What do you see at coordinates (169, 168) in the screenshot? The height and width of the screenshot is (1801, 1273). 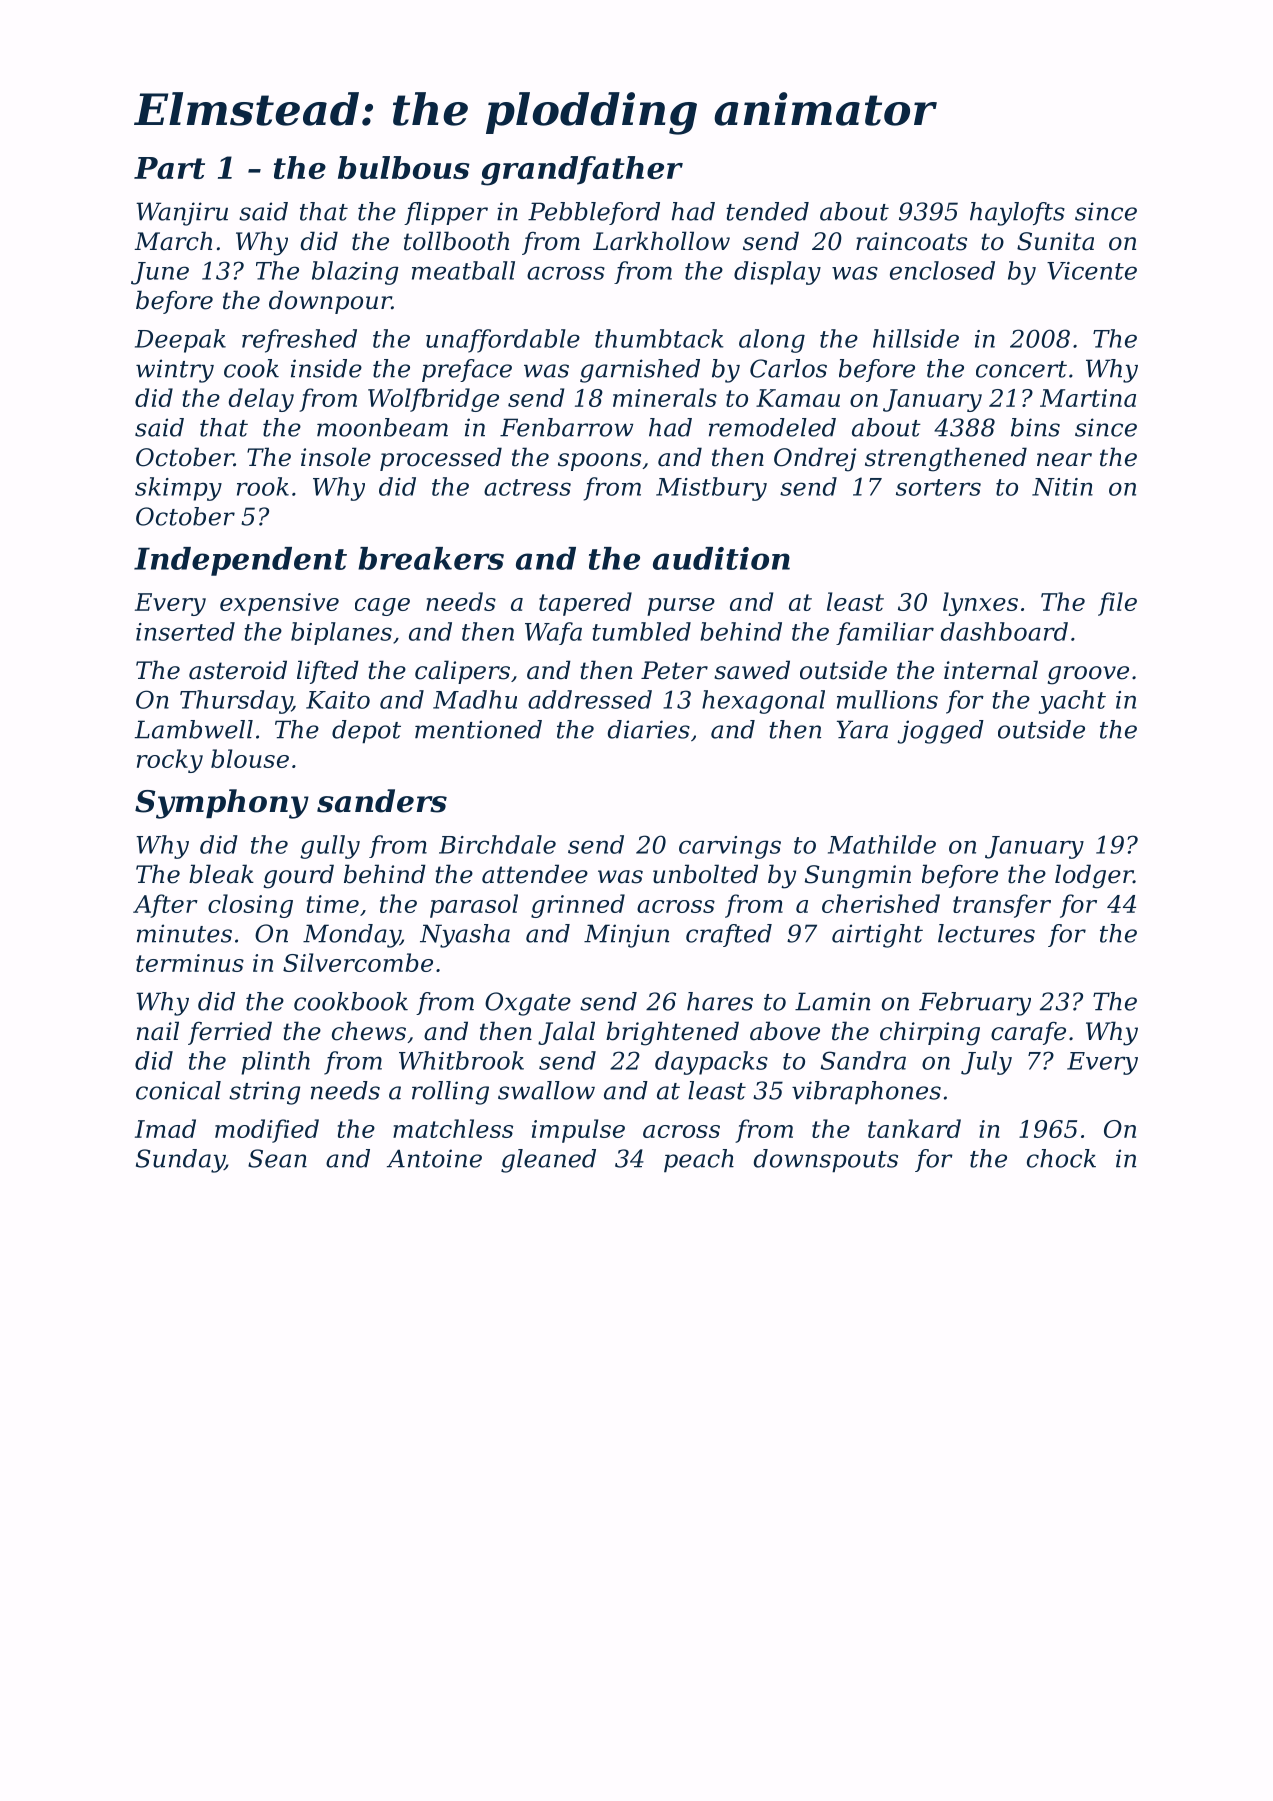 I see `Part` at bounding box center [169, 168].
